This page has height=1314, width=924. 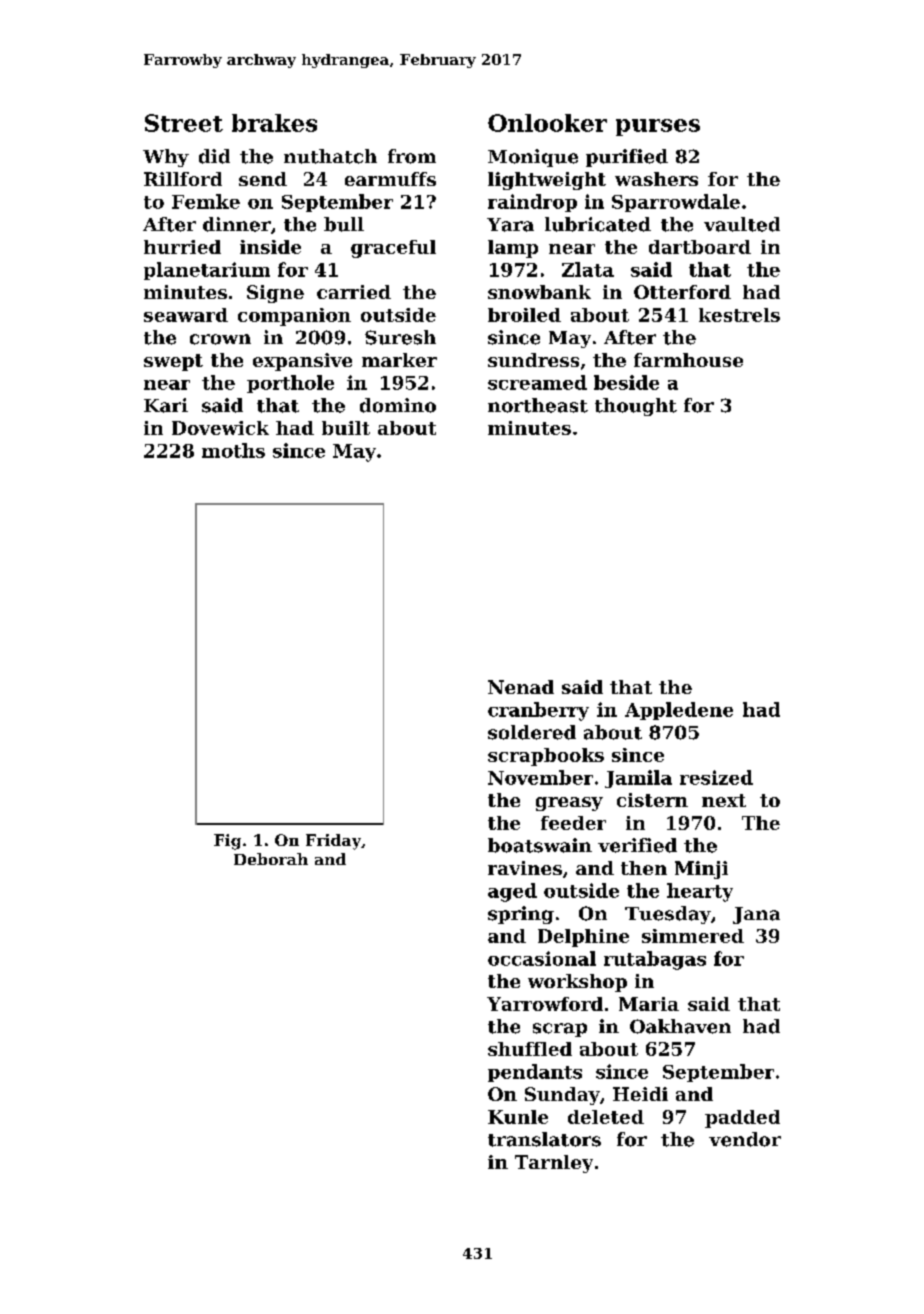 I want to click on translators, so click(x=544, y=1139).
